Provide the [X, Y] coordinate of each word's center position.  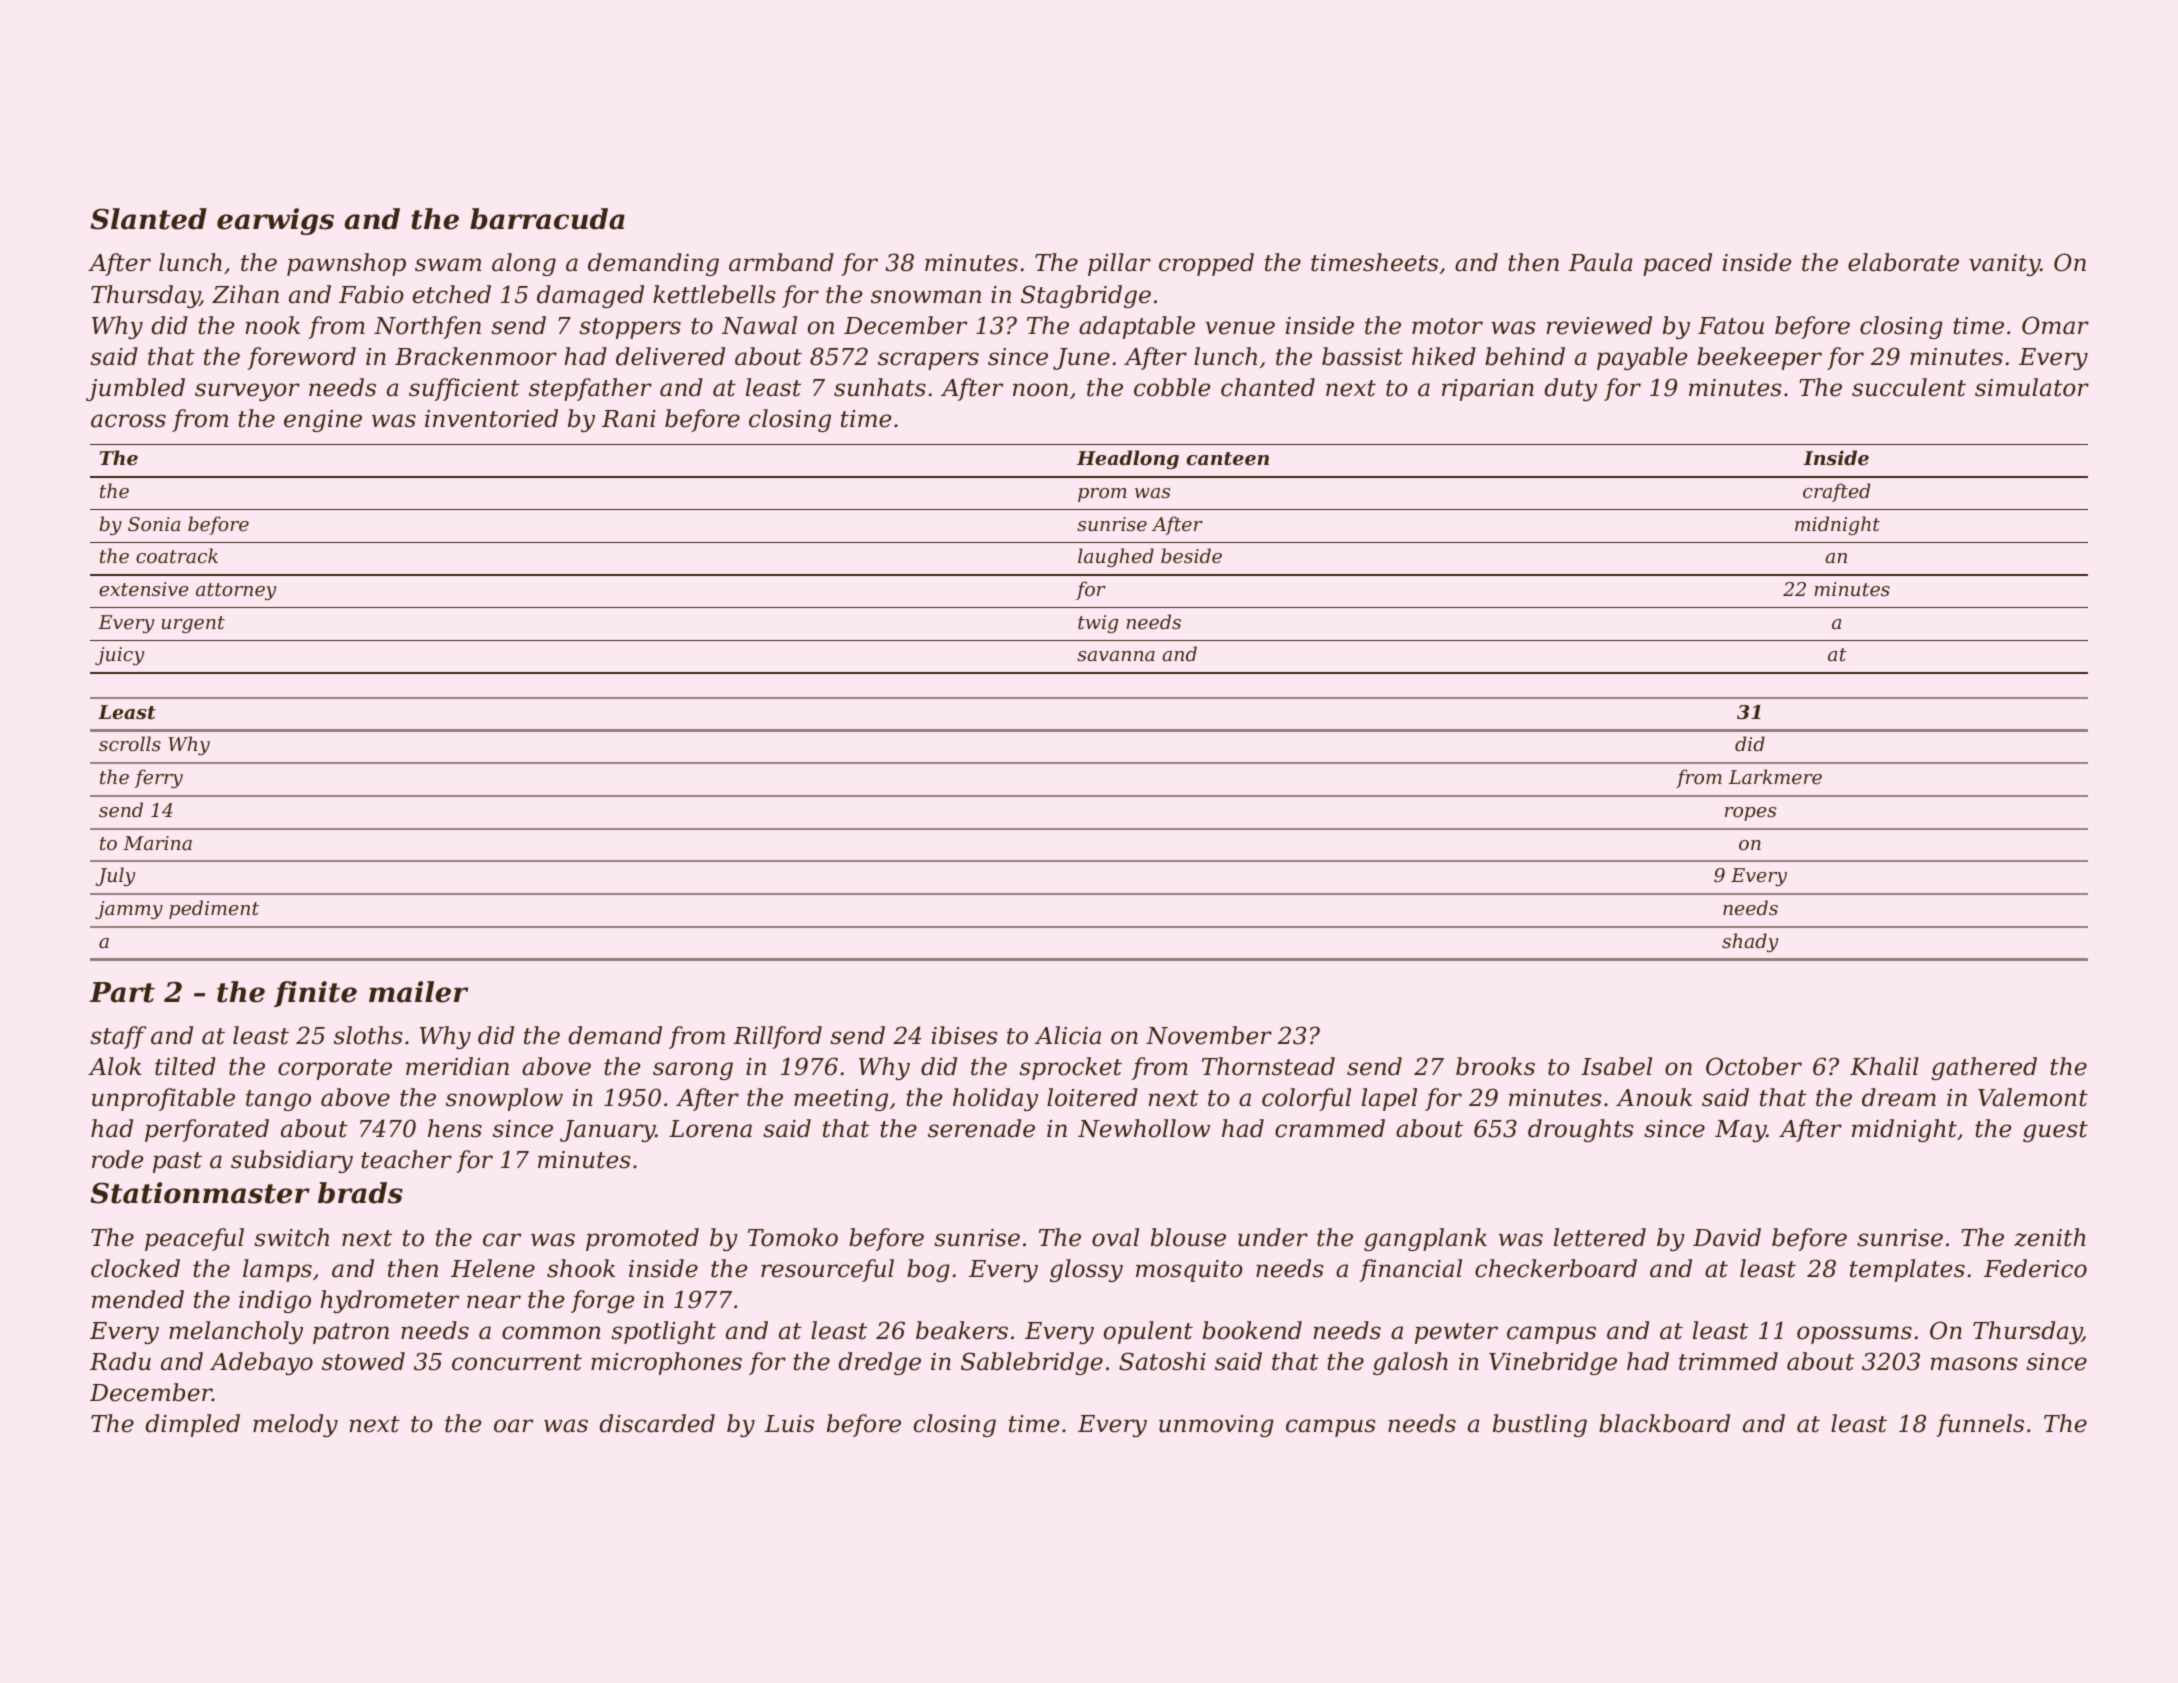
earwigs [275, 221]
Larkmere [1775, 776]
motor [1447, 326]
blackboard [1664, 1423]
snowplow [504, 1099]
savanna [1116, 656]
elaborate [1903, 262]
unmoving [1216, 1426]
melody [295, 1425]
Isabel [1616, 1066]
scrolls [130, 743]
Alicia [1068, 1035]
